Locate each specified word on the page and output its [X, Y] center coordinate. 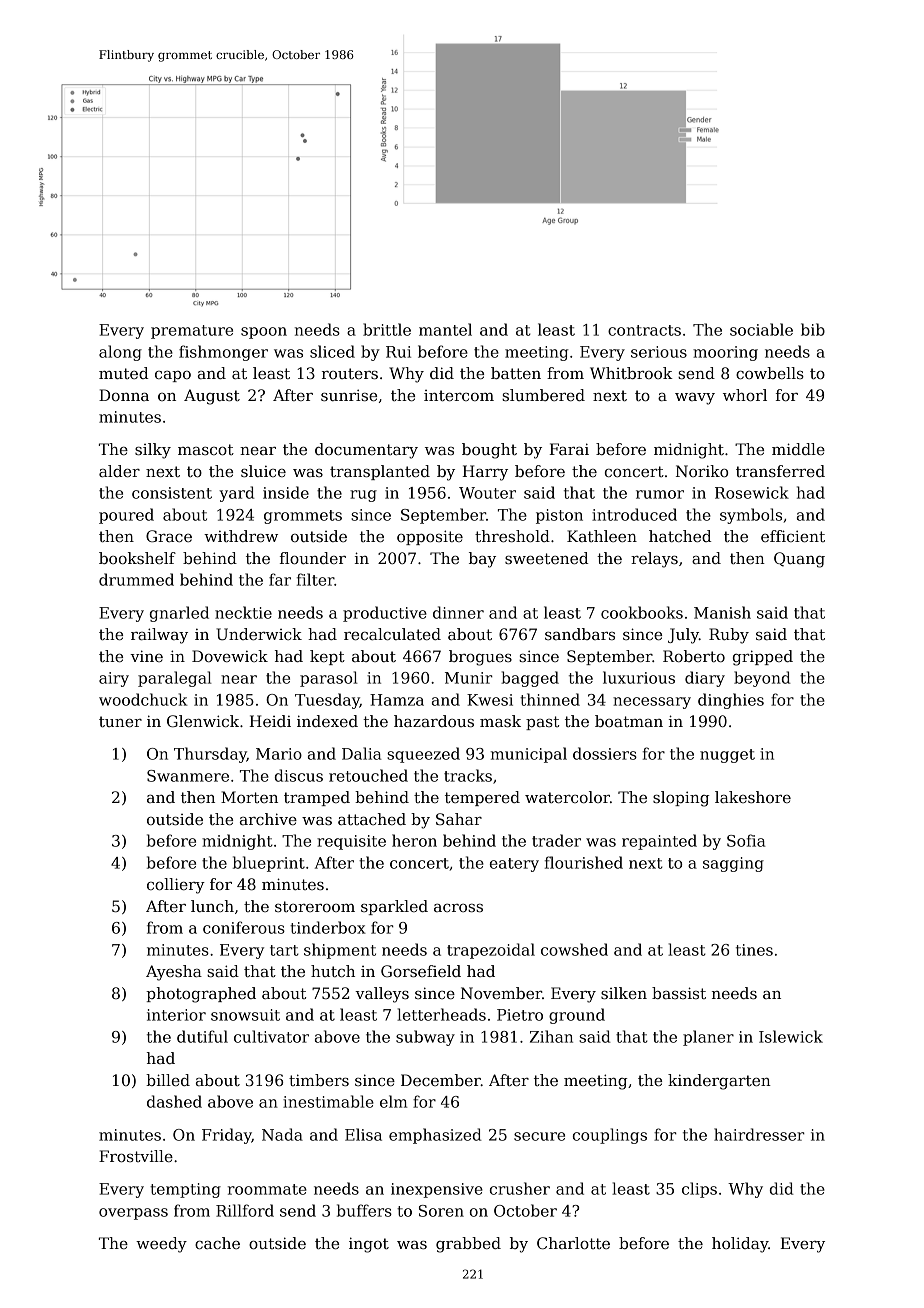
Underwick [259, 634]
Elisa [363, 1134]
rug [363, 496]
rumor [660, 494]
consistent [172, 493]
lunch [212, 906]
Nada [282, 1134]
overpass [133, 1214]
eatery [514, 865]
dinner [458, 612]
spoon [264, 333]
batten [516, 373]
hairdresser [759, 1134]
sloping [681, 799]
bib [813, 329]
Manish [722, 612]
